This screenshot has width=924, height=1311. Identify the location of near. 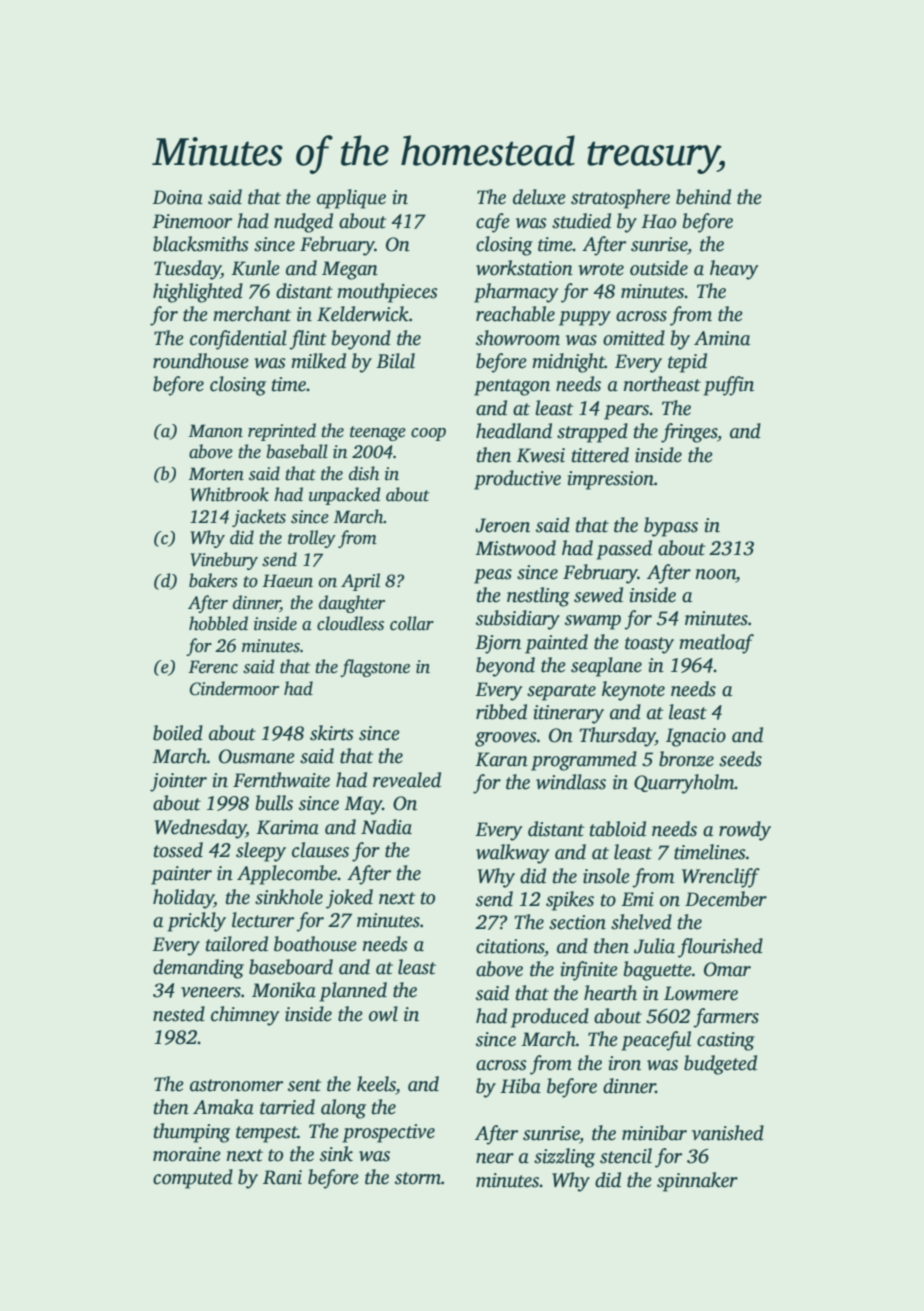
(495, 1158).
